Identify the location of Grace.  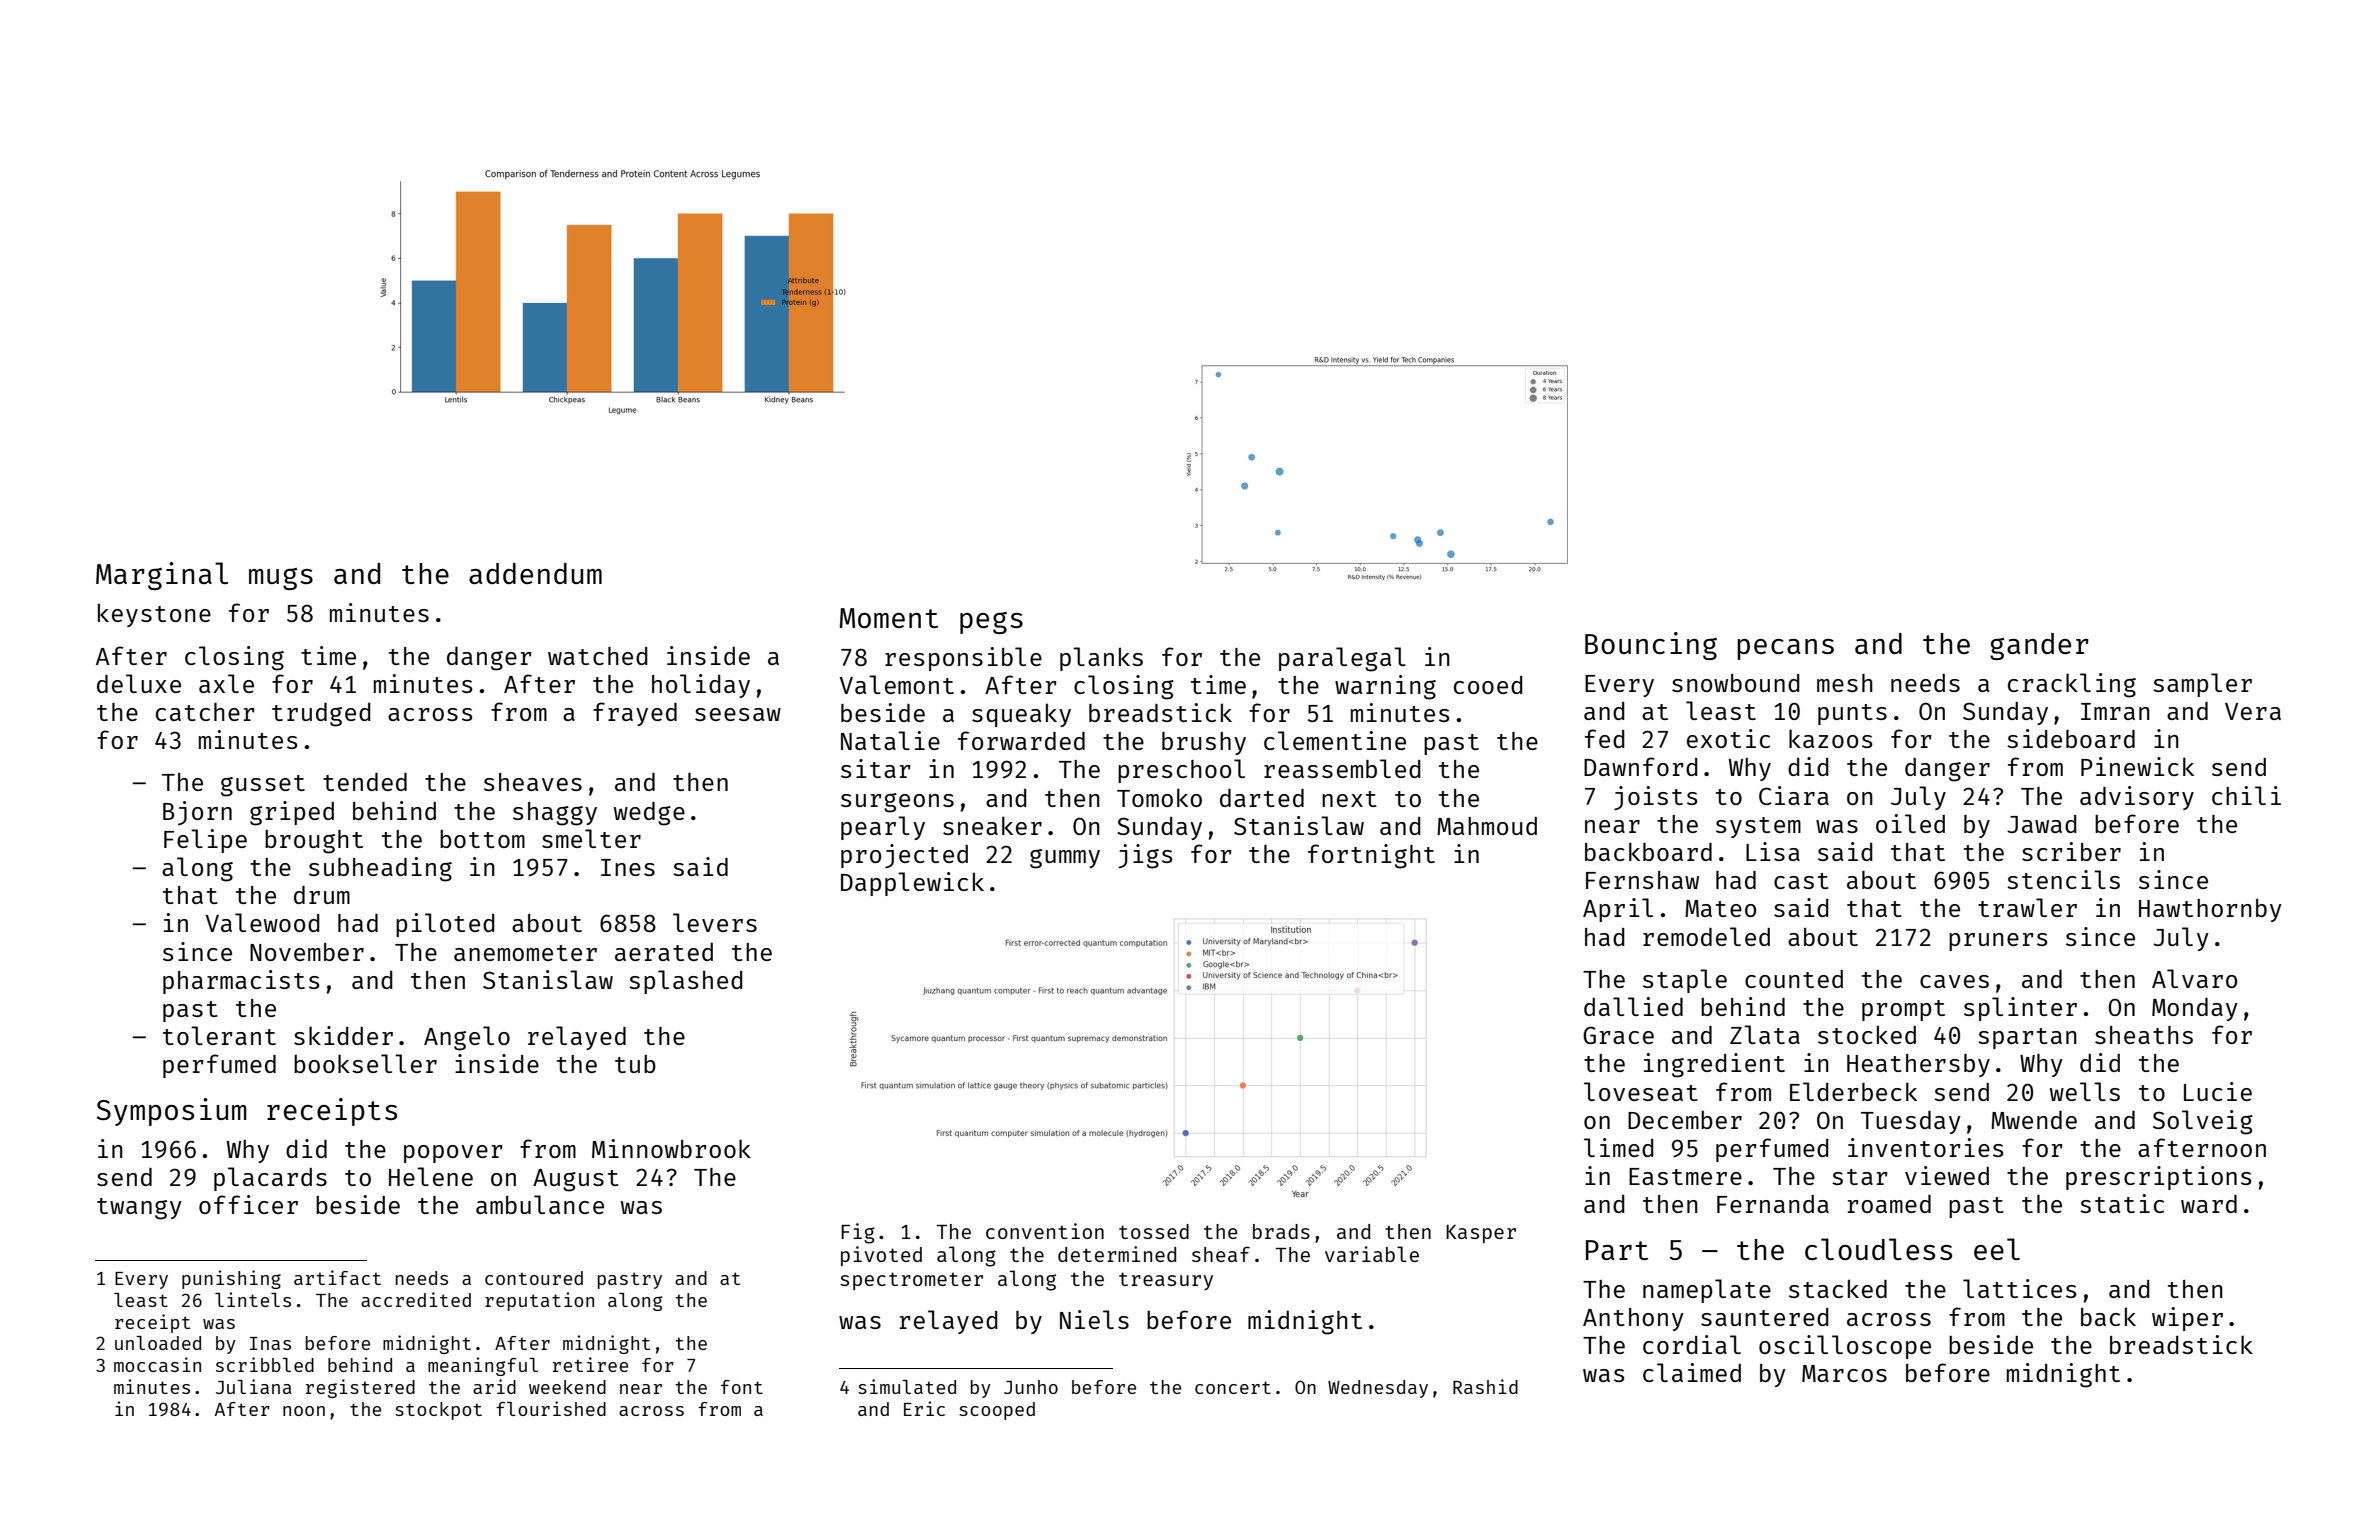
(1618, 1035).
